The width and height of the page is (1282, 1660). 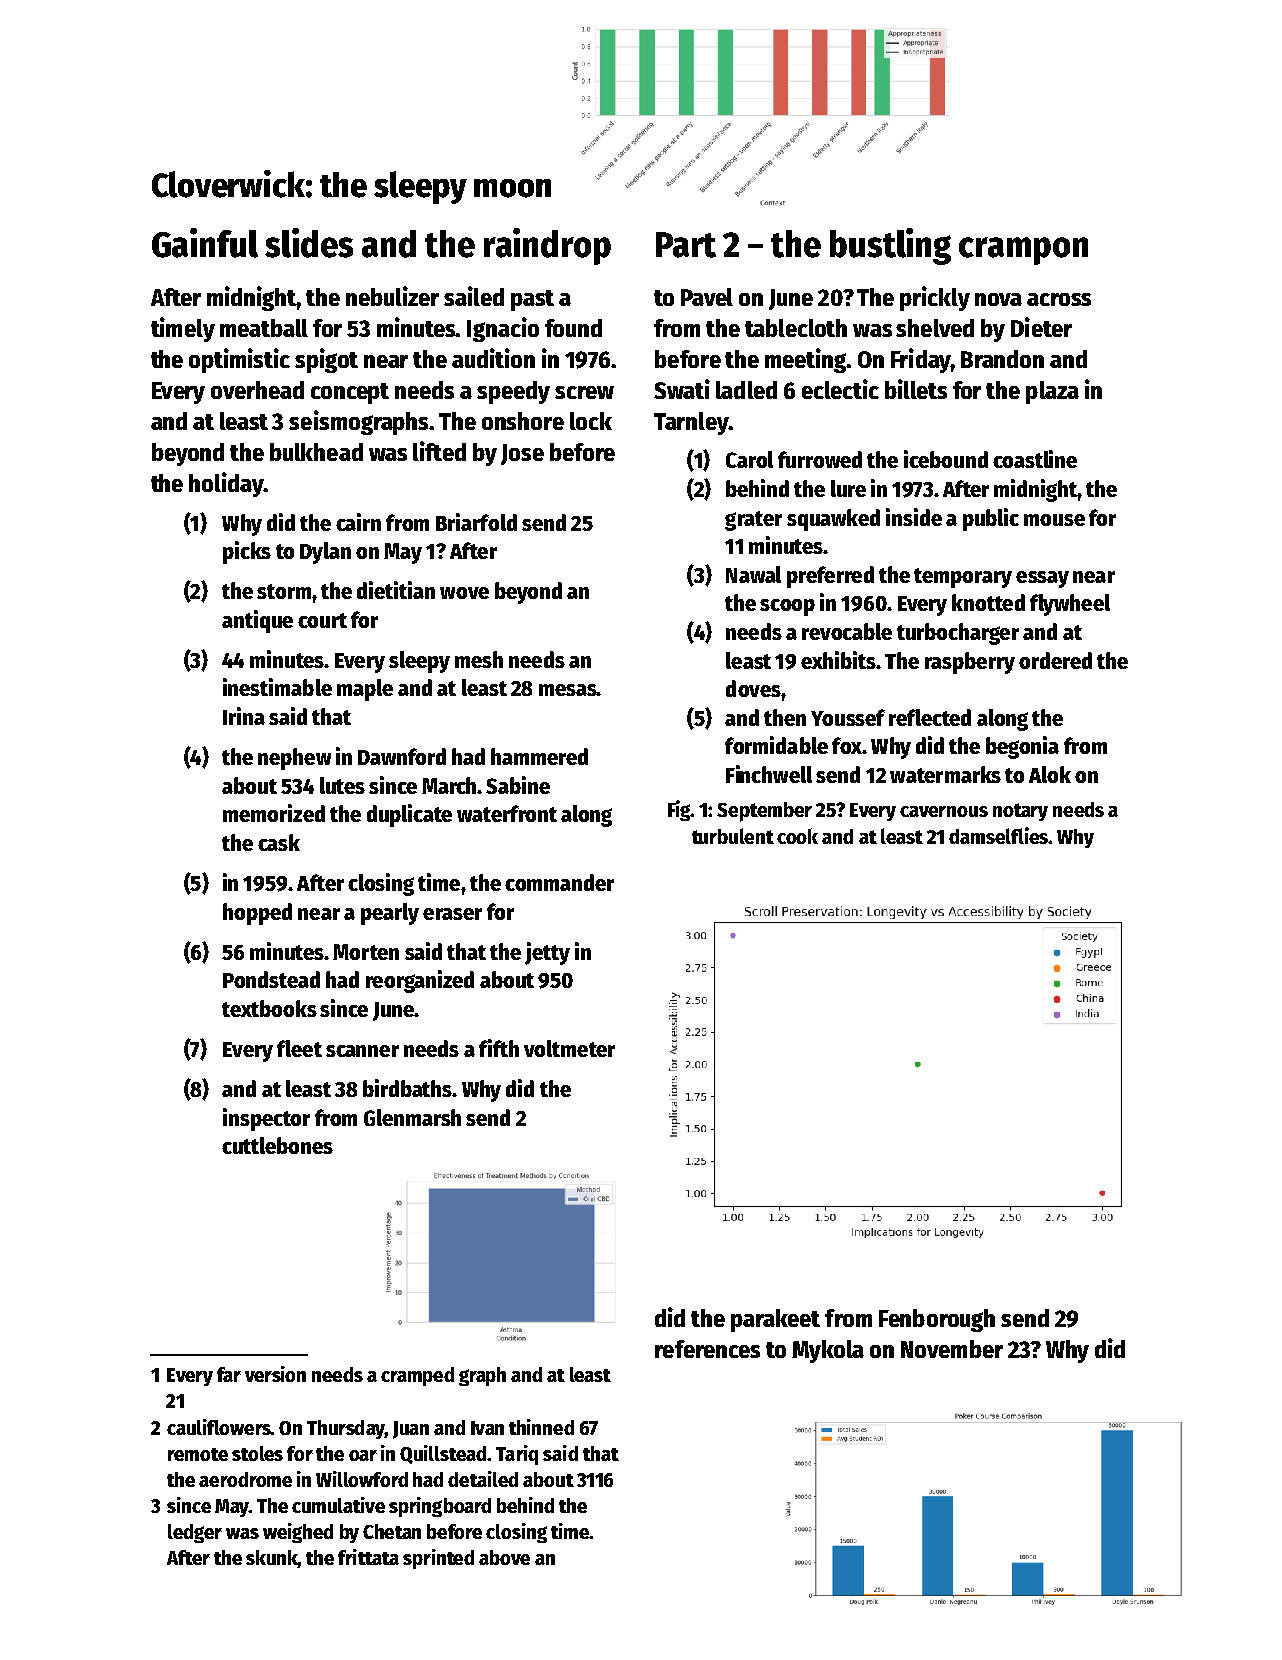 What do you see at coordinates (682, 389) in the page?
I see `Swati` at bounding box center [682, 389].
